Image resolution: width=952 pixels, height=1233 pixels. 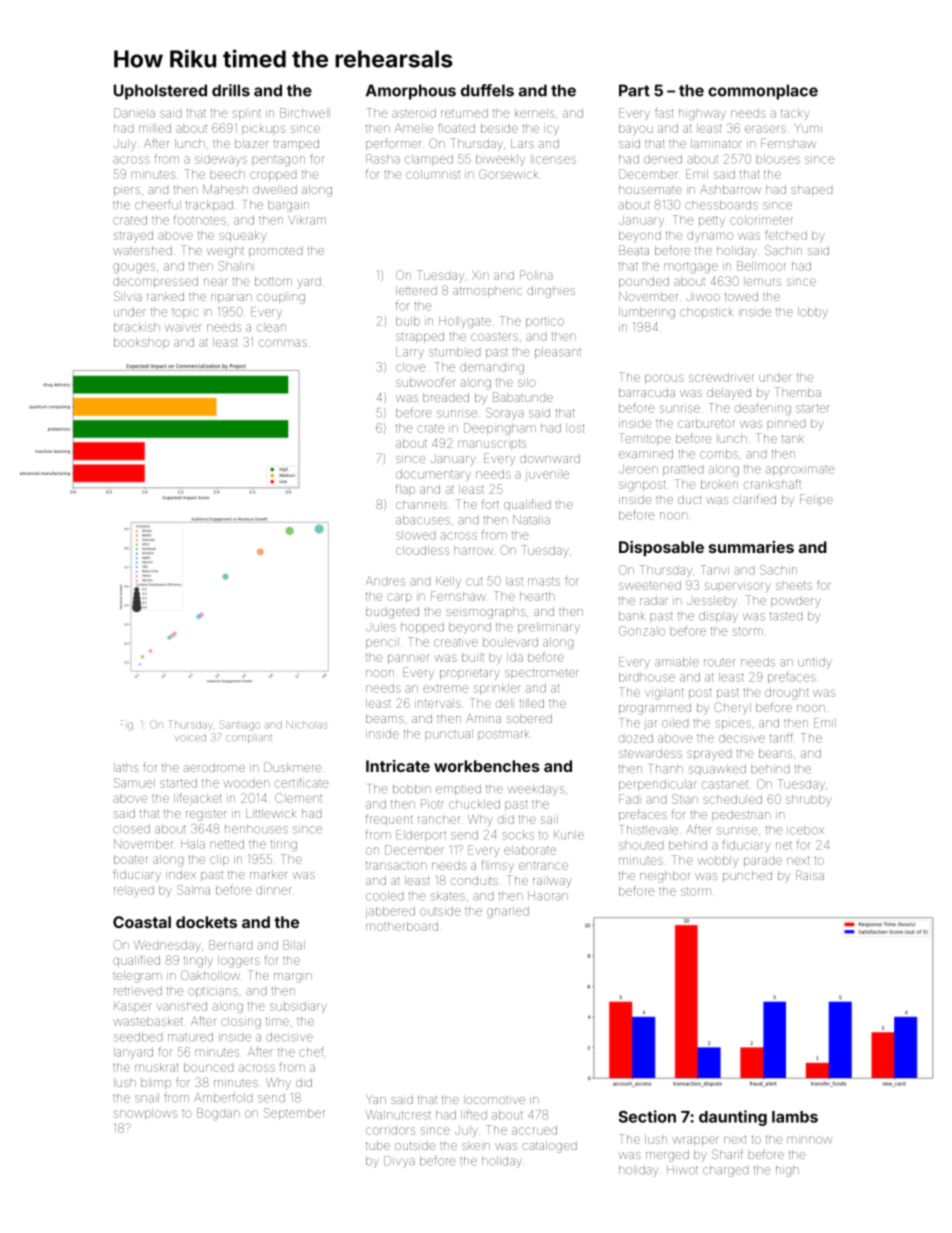 I want to click on tariff, so click(x=781, y=738).
